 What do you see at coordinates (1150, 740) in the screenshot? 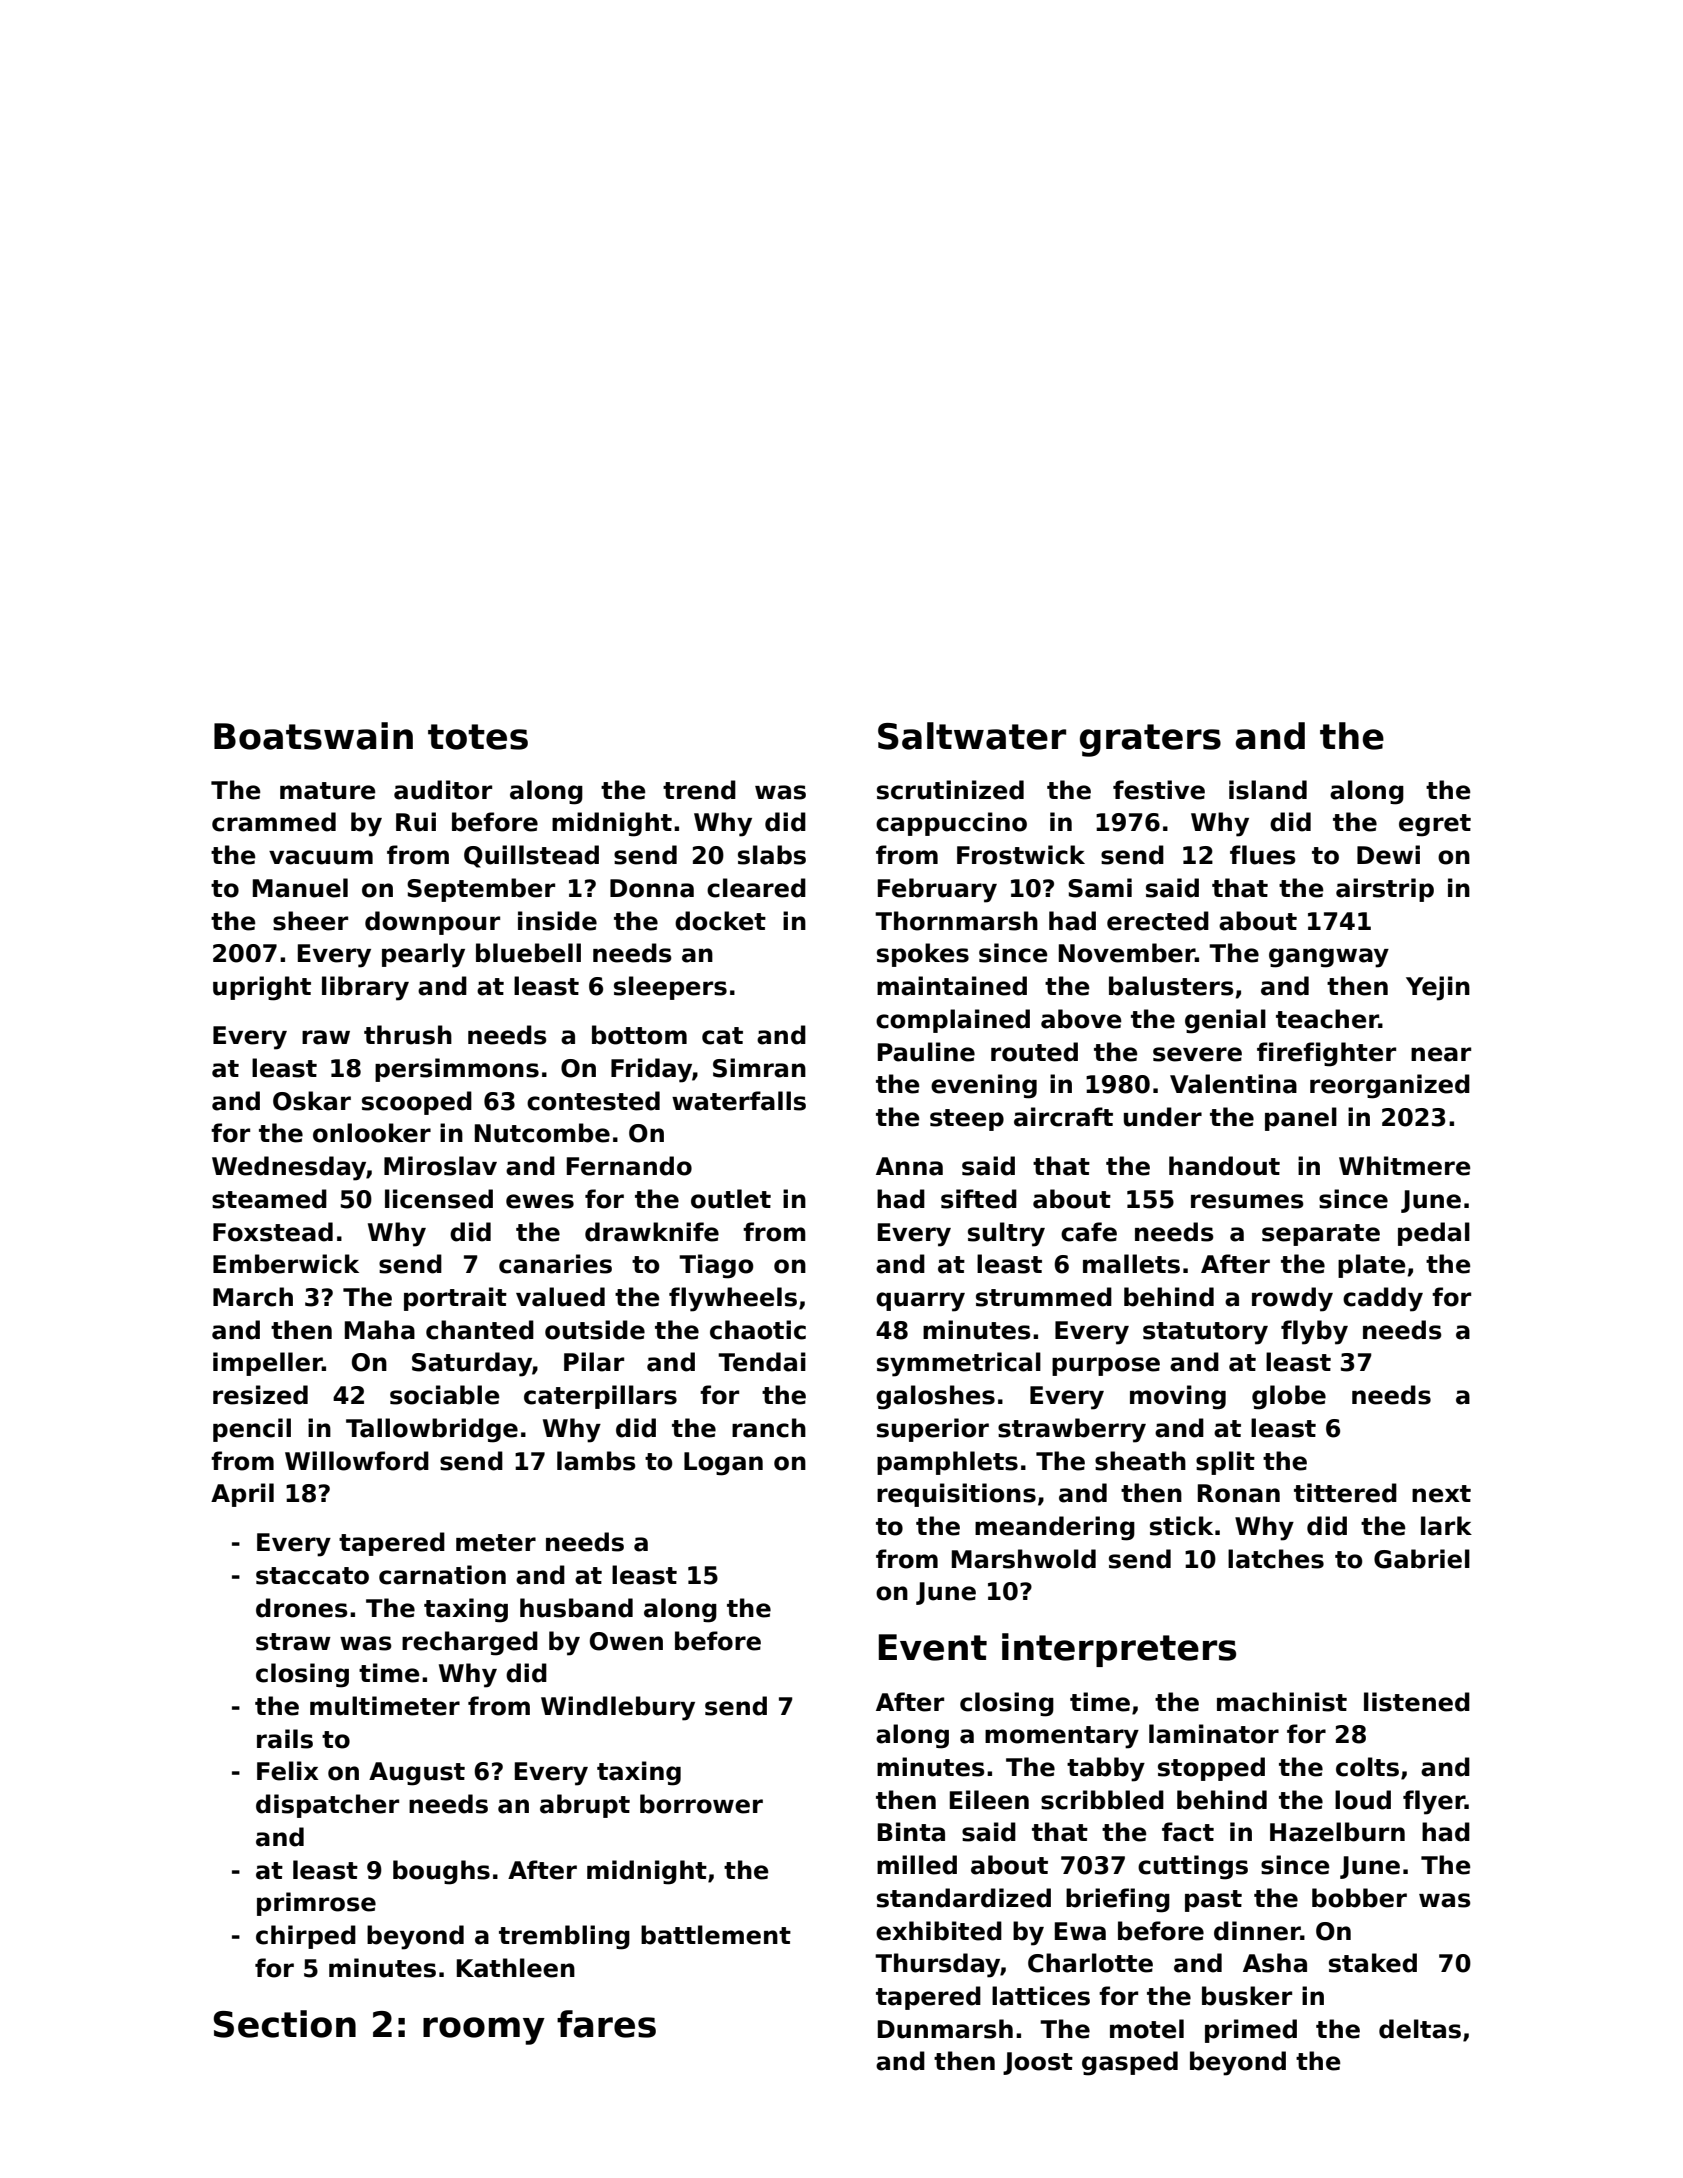
I see `graters` at bounding box center [1150, 740].
